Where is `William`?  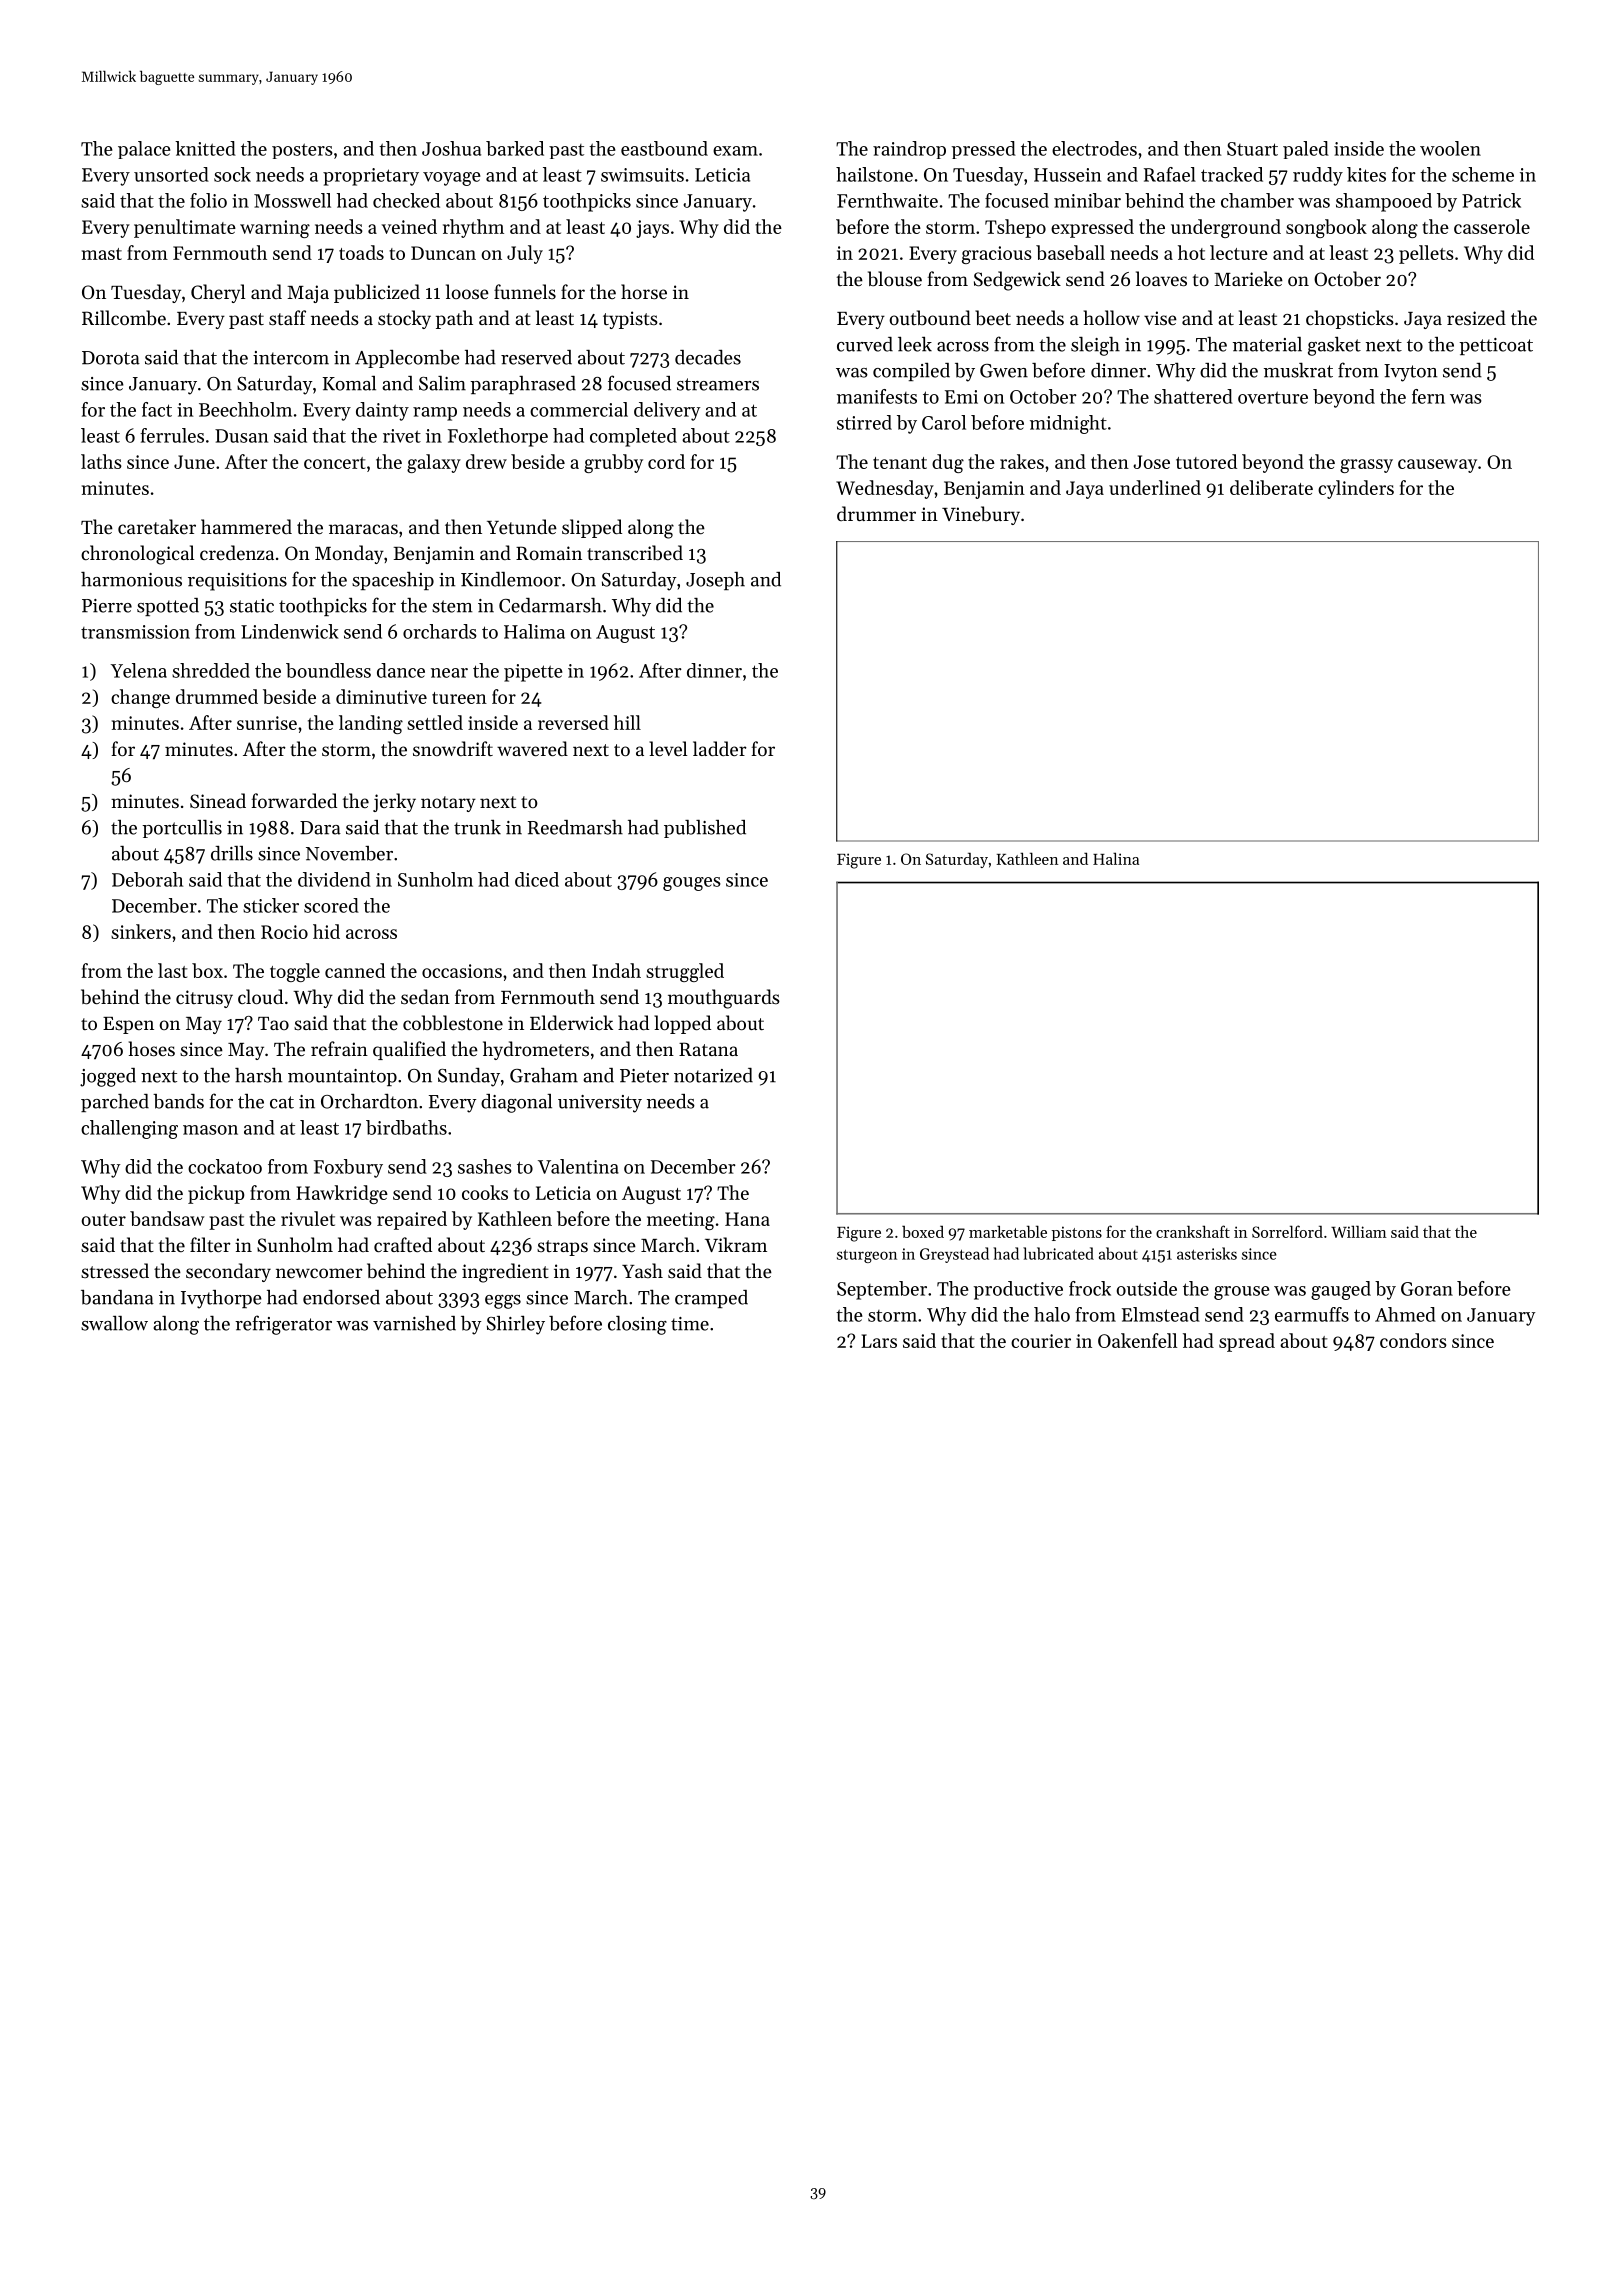
William is located at coordinates (1359, 1231).
